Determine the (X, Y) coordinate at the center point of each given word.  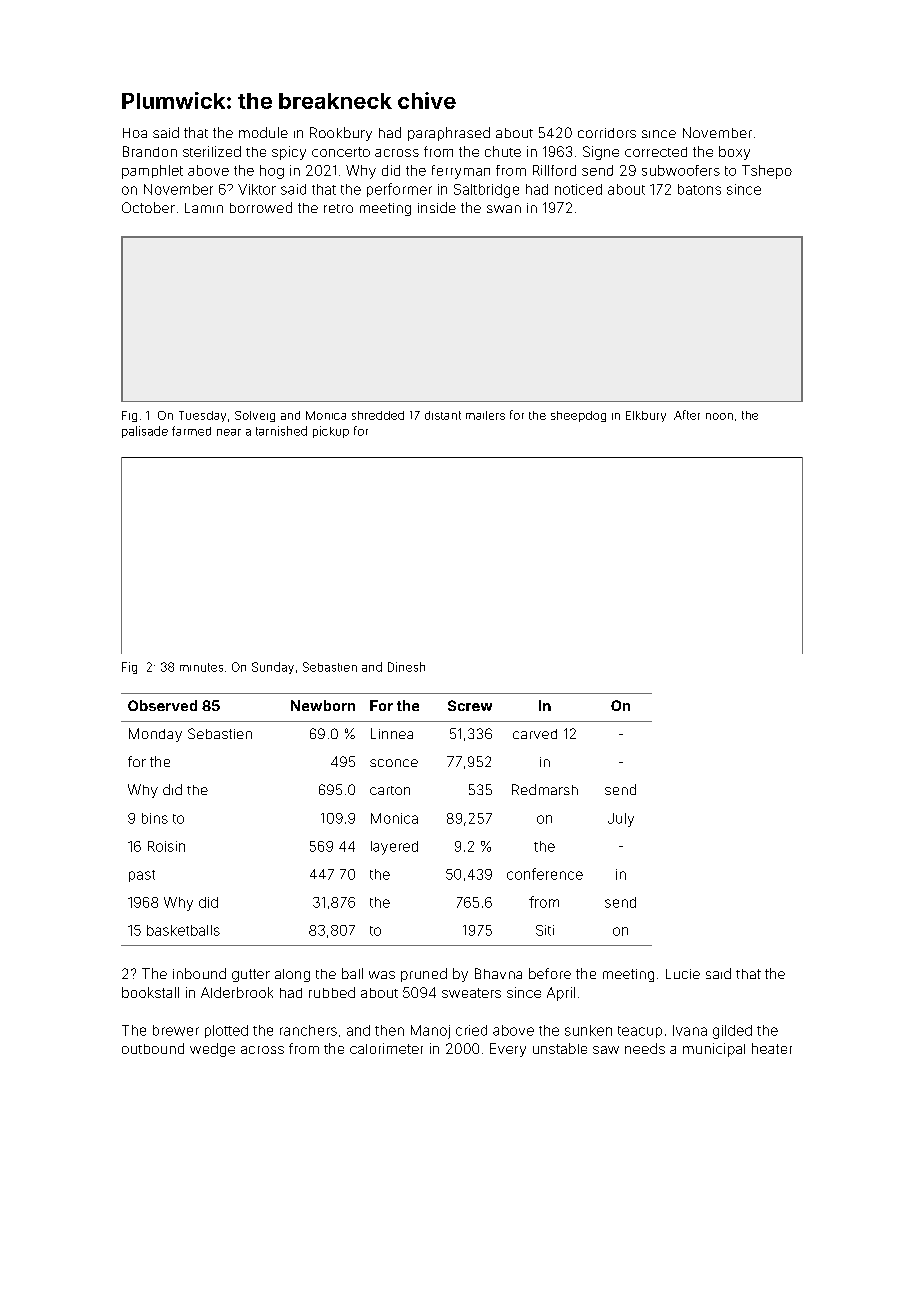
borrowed (261, 207)
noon (719, 416)
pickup (331, 432)
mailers (485, 415)
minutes (201, 667)
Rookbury (341, 134)
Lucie (683, 974)
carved (535, 734)
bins (155, 818)
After (687, 415)
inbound (199, 973)
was (382, 975)
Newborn (323, 705)
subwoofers (681, 170)
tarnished (281, 431)
